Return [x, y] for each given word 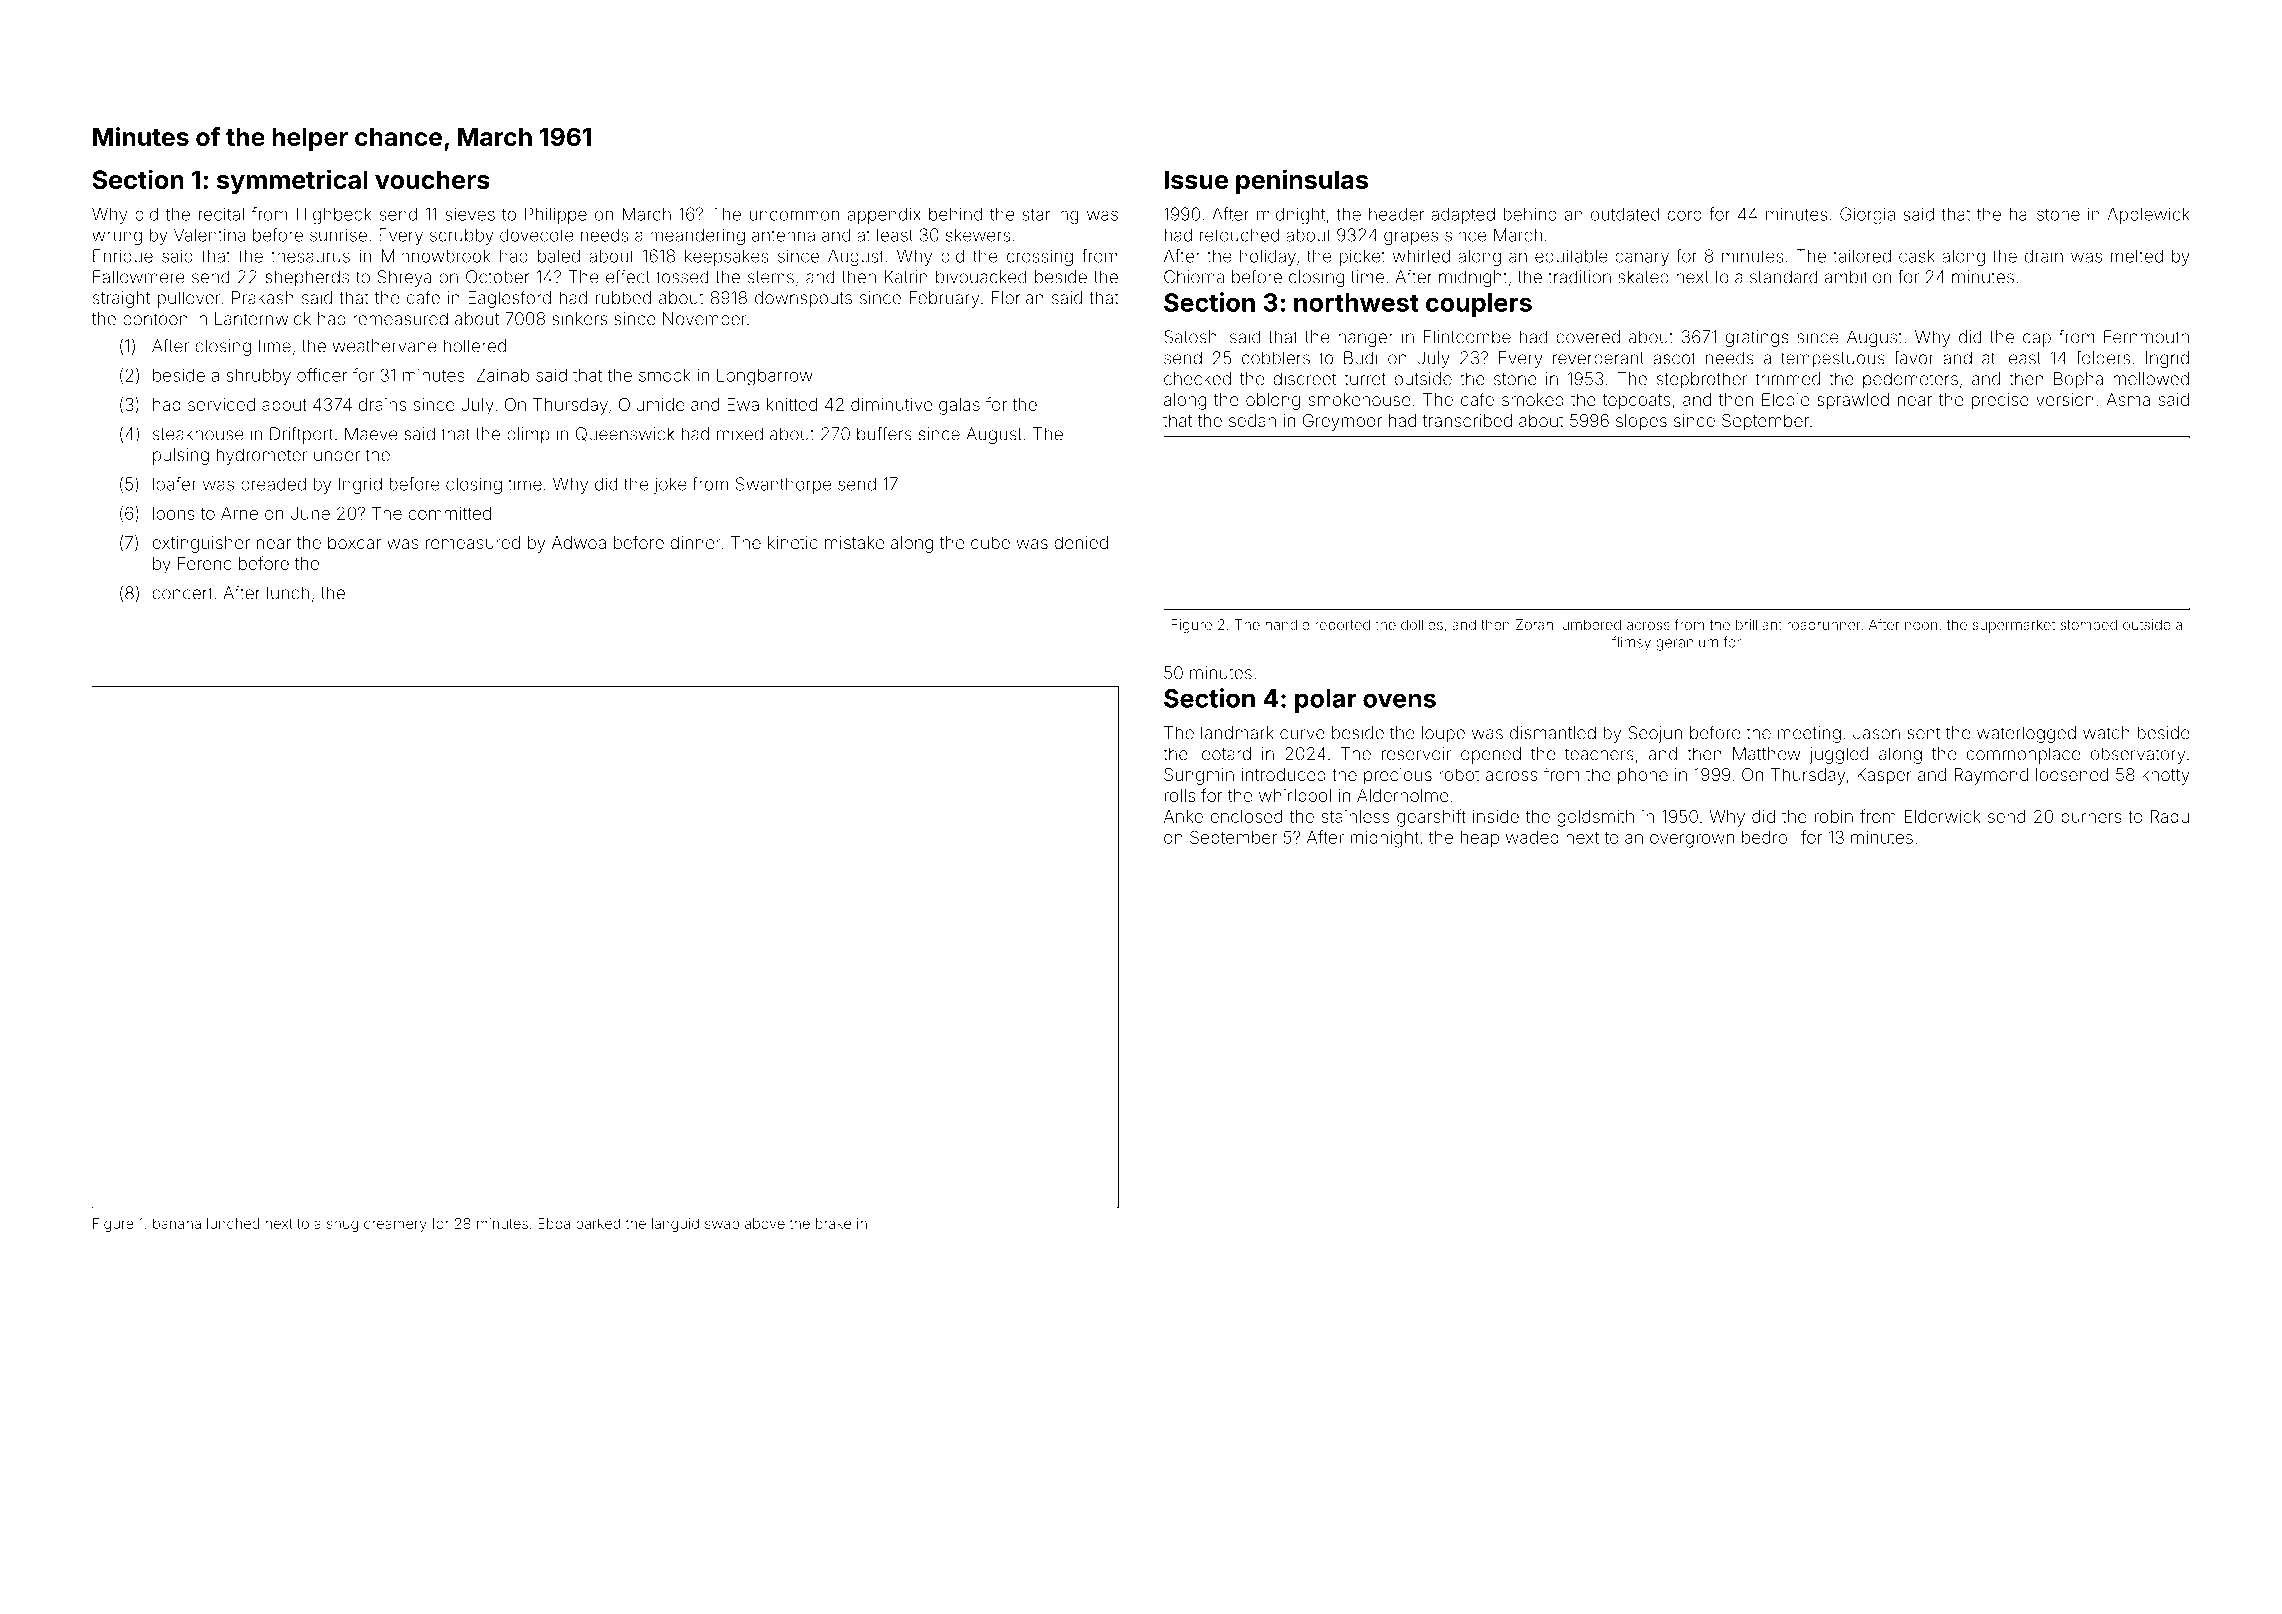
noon [1921, 626]
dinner [695, 542]
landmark [1237, 733]
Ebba [554, 1223]
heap [1480, 839]
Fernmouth [2146, 337]
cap [2037, 340]
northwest [1356, 302]
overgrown [1692, 841]
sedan [1252, 420]
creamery [395, 1226]
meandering [697, 236]
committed [449, 513]
